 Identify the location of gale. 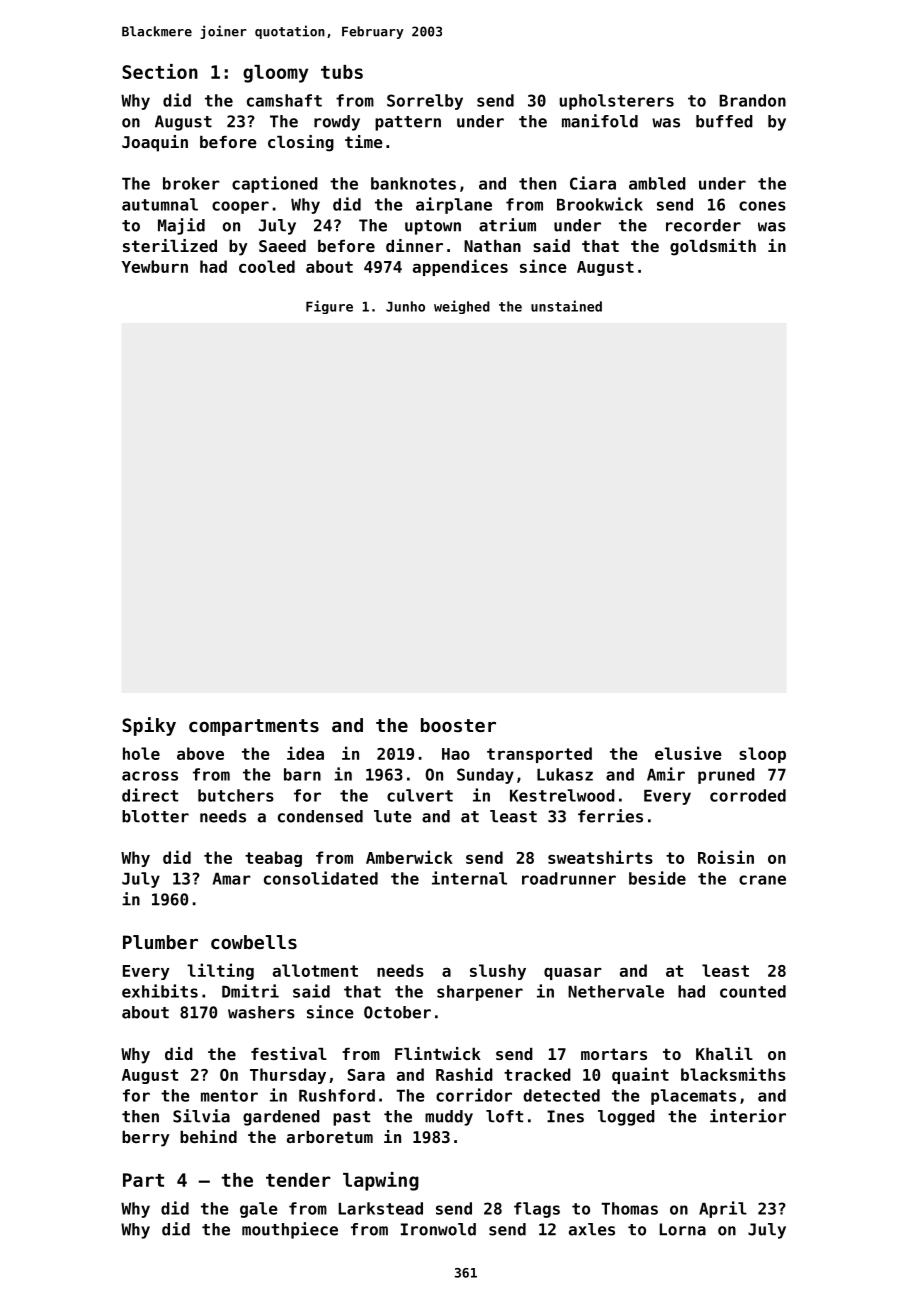
(259, 1210).
